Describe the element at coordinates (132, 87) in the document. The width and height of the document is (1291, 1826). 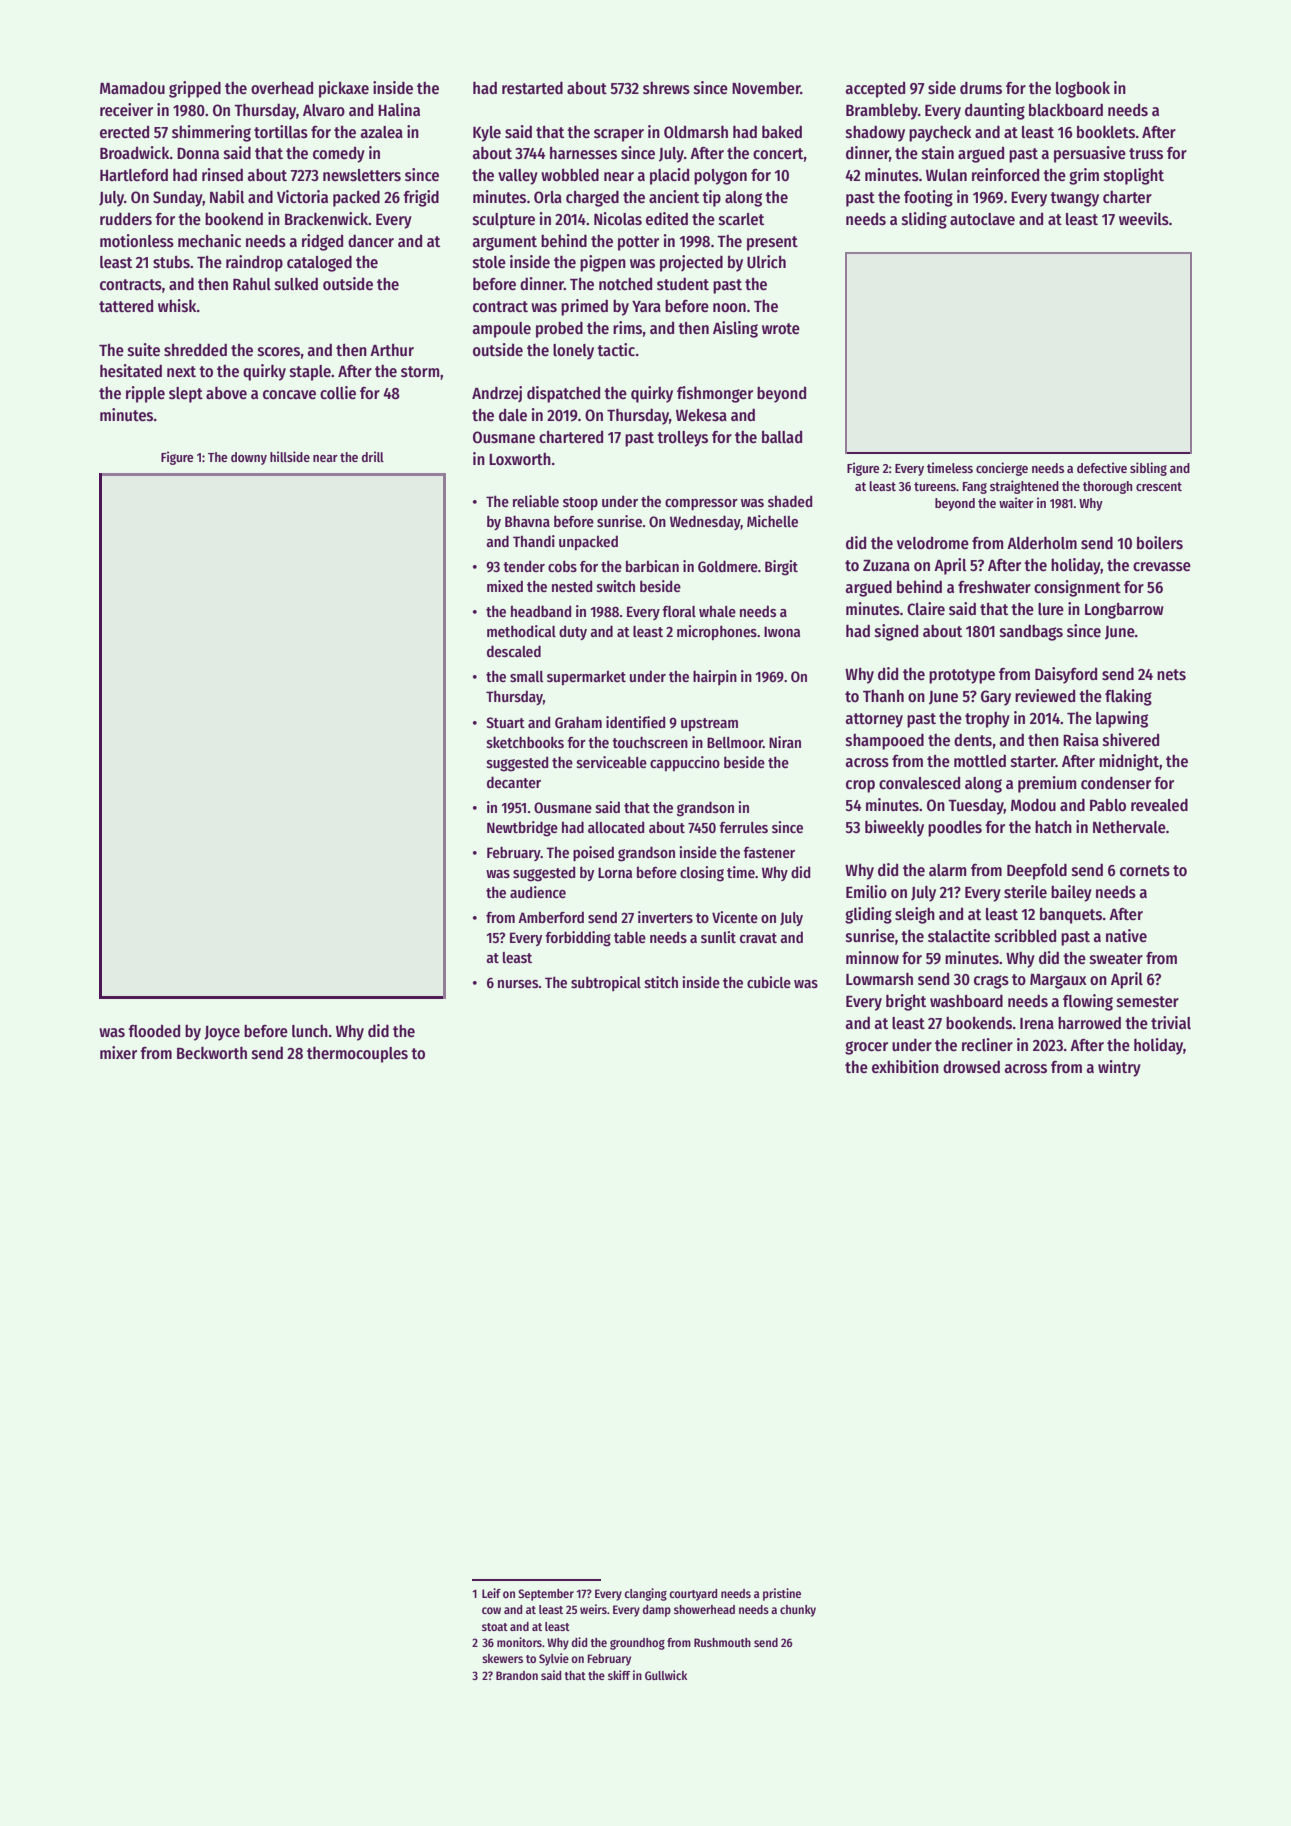
I see `Mamadou` at that location.
